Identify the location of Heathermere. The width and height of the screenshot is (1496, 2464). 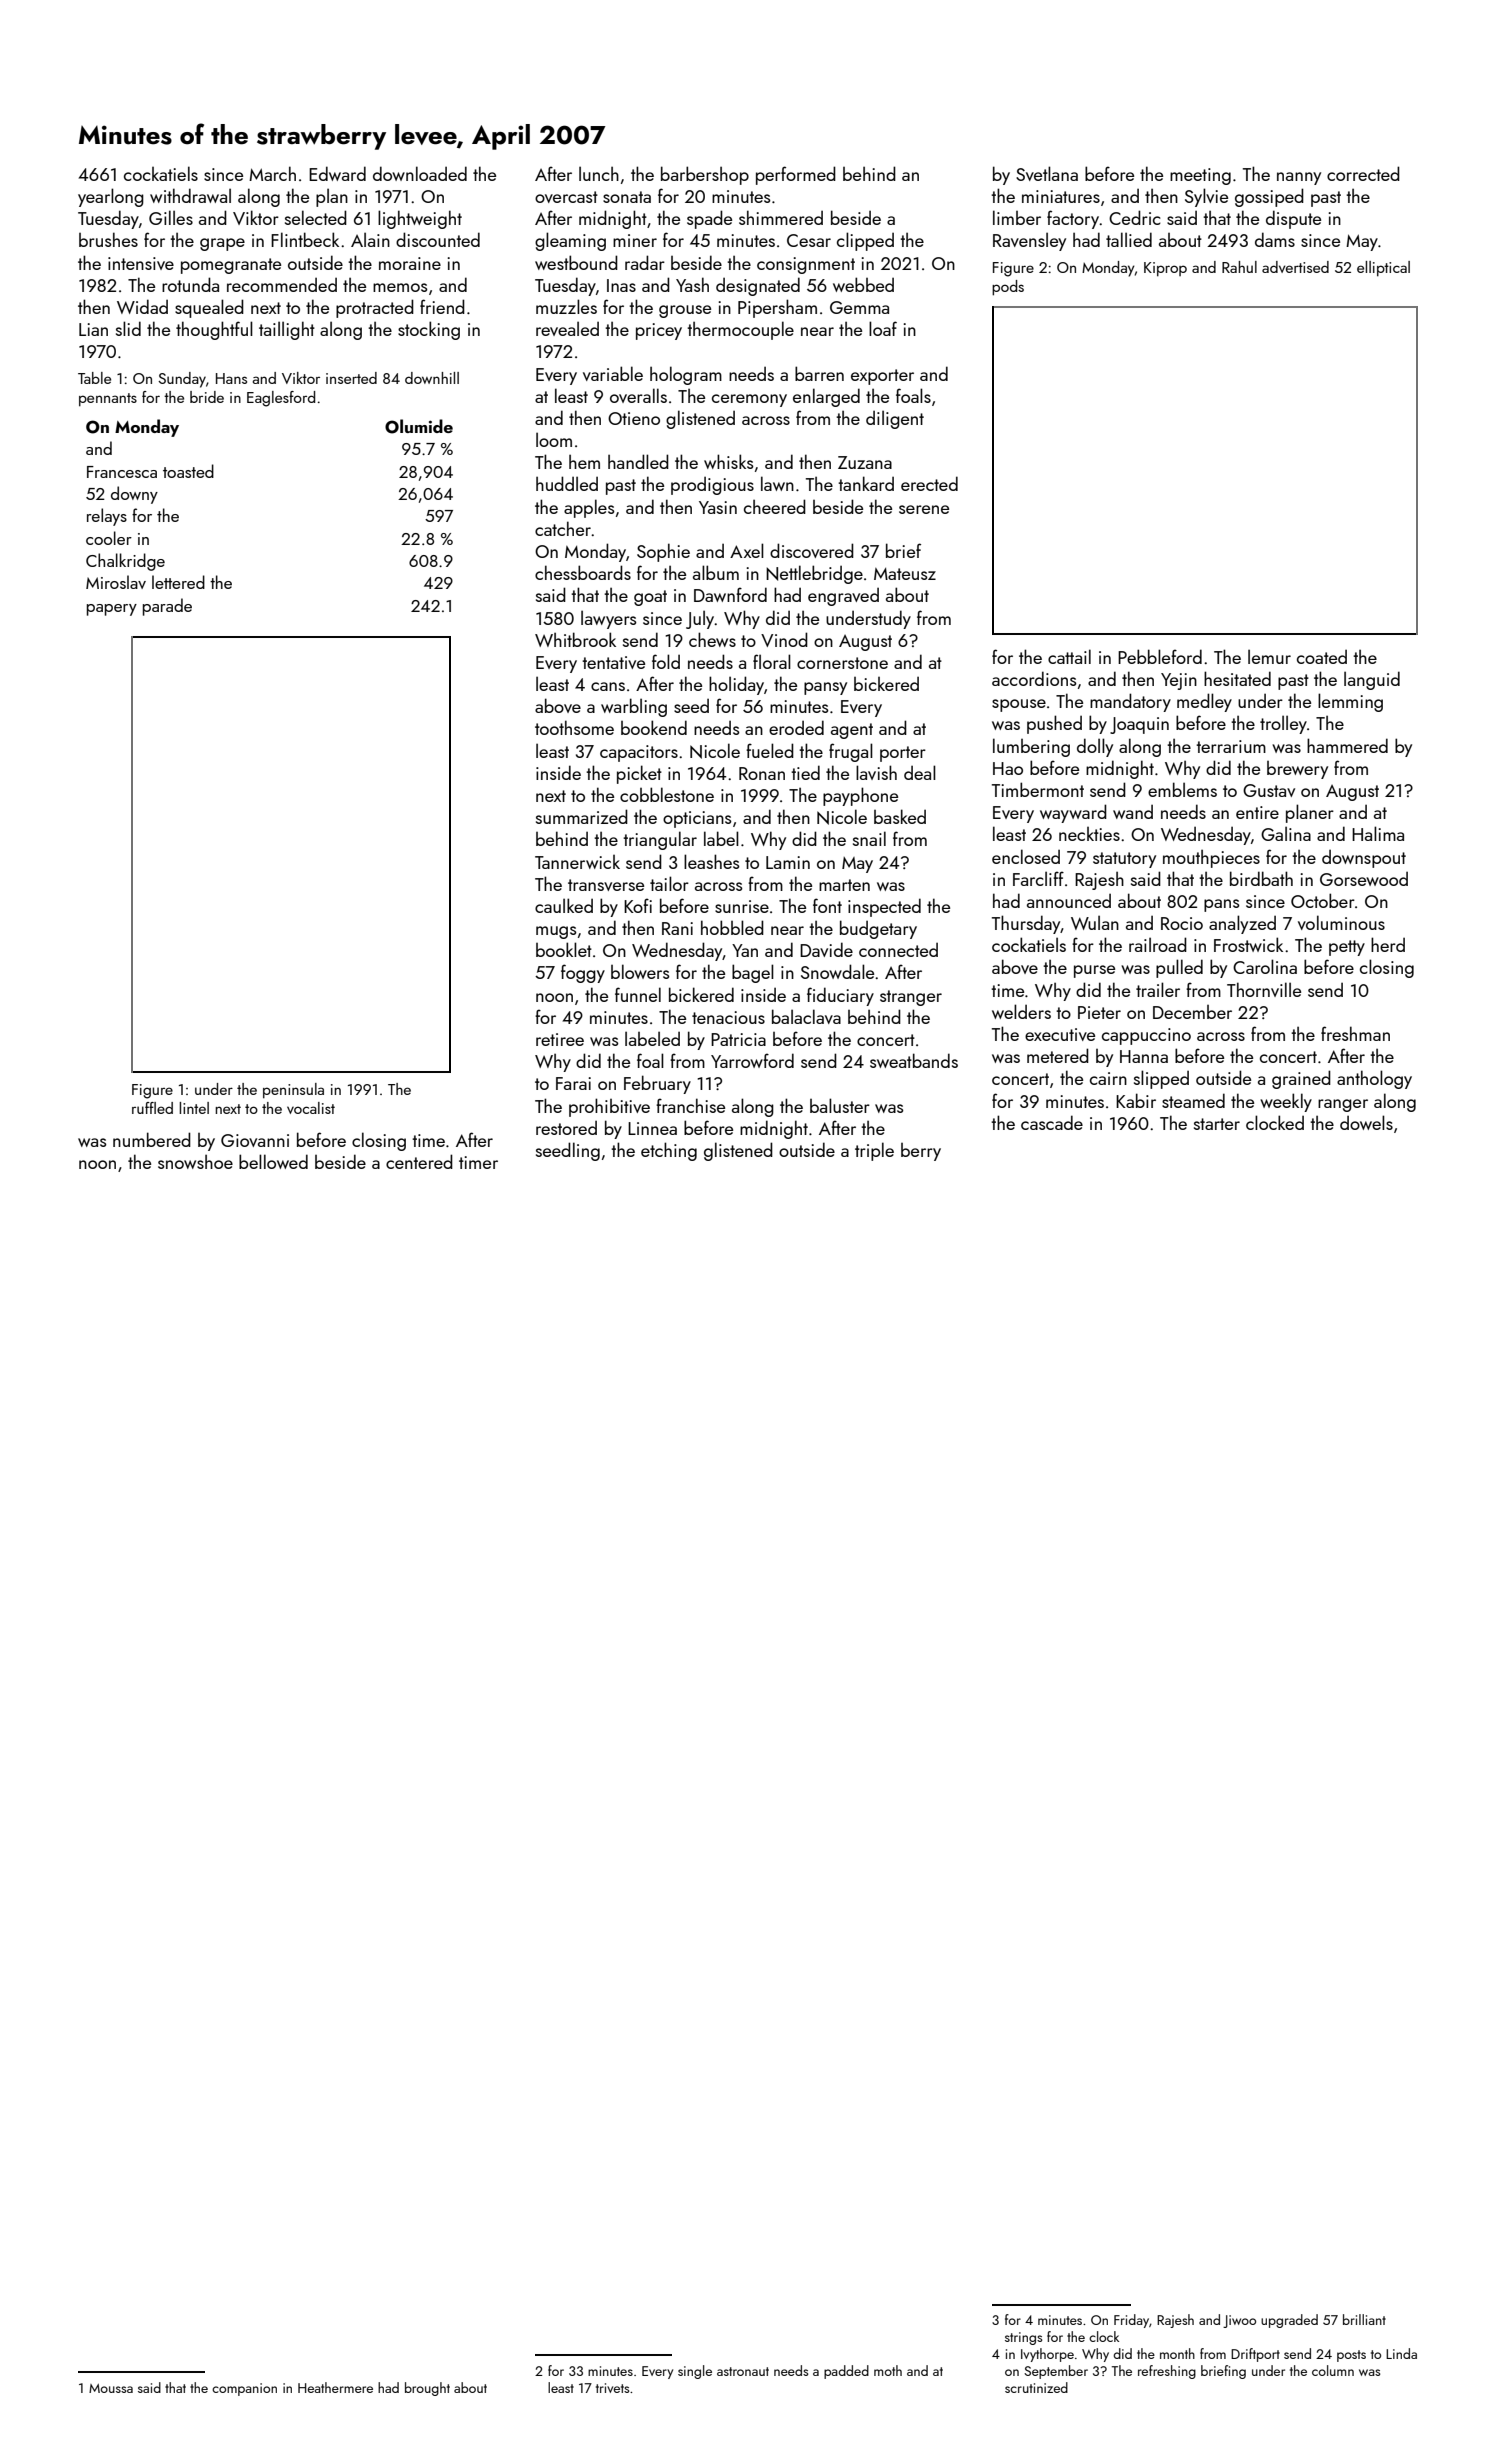
(335, 2387).
